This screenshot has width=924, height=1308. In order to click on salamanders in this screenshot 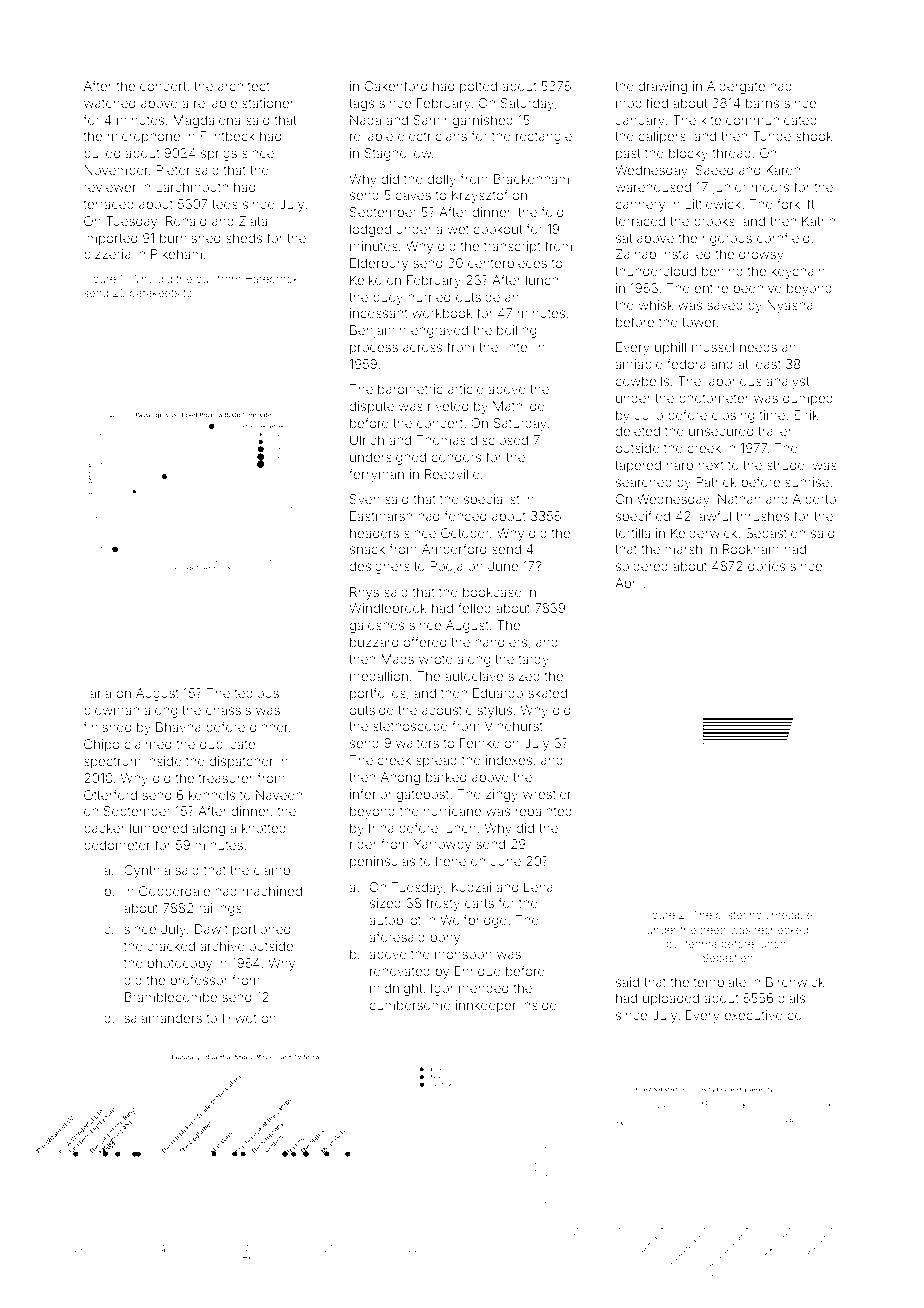, I will do `click(163, 1018)`.
